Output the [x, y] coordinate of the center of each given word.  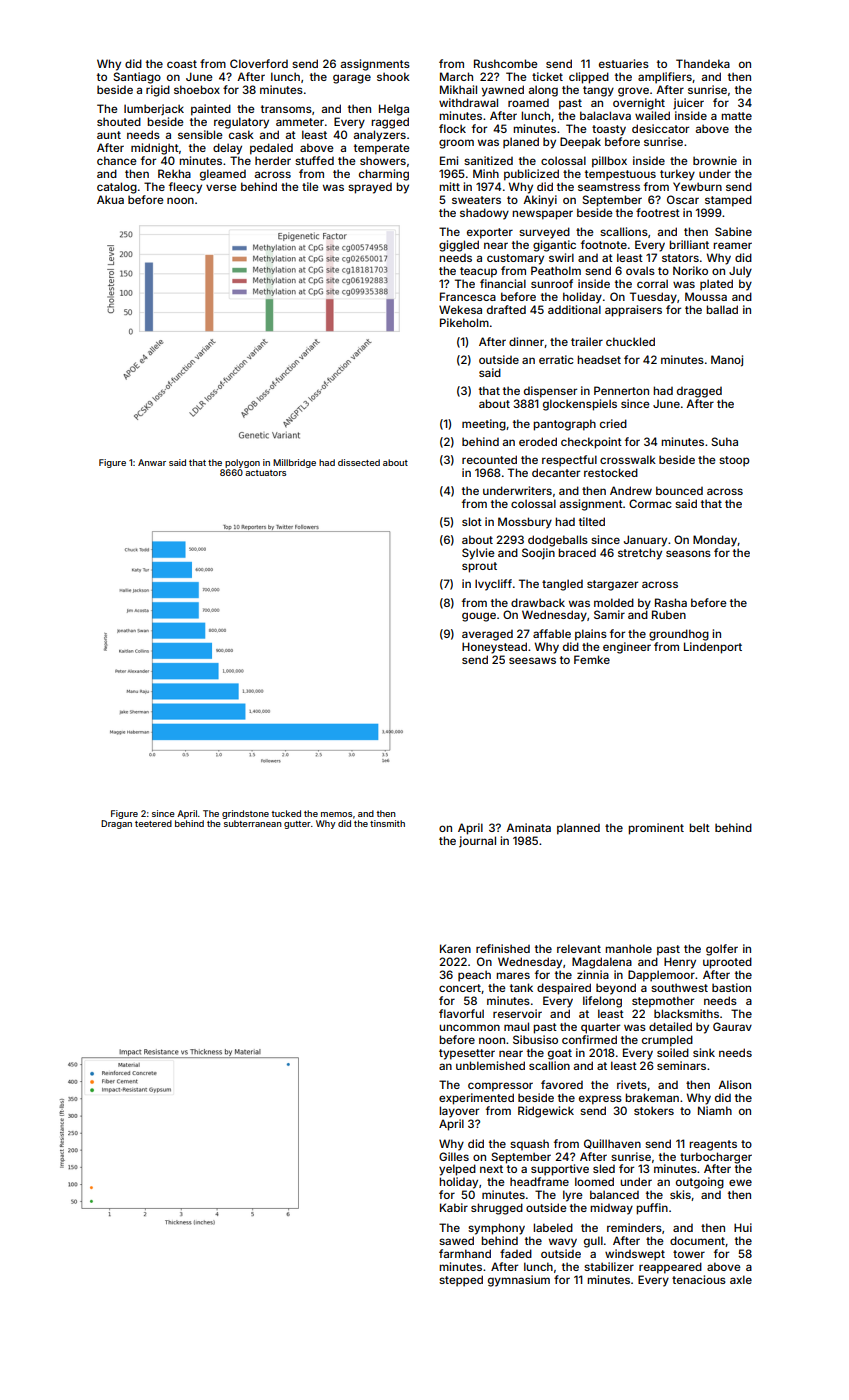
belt [699, 827]
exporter [490, 233]
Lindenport [713, 648]
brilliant [689, 244]
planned [578, 829]
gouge [479, 617]
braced [577, 552]
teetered [153, 823]
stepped [461, 1281]
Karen [455, 948]
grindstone [245, 814]
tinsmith [387, 823]
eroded [538, 441]
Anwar [152, 462]
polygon [242, 463]
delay [227, 149]
